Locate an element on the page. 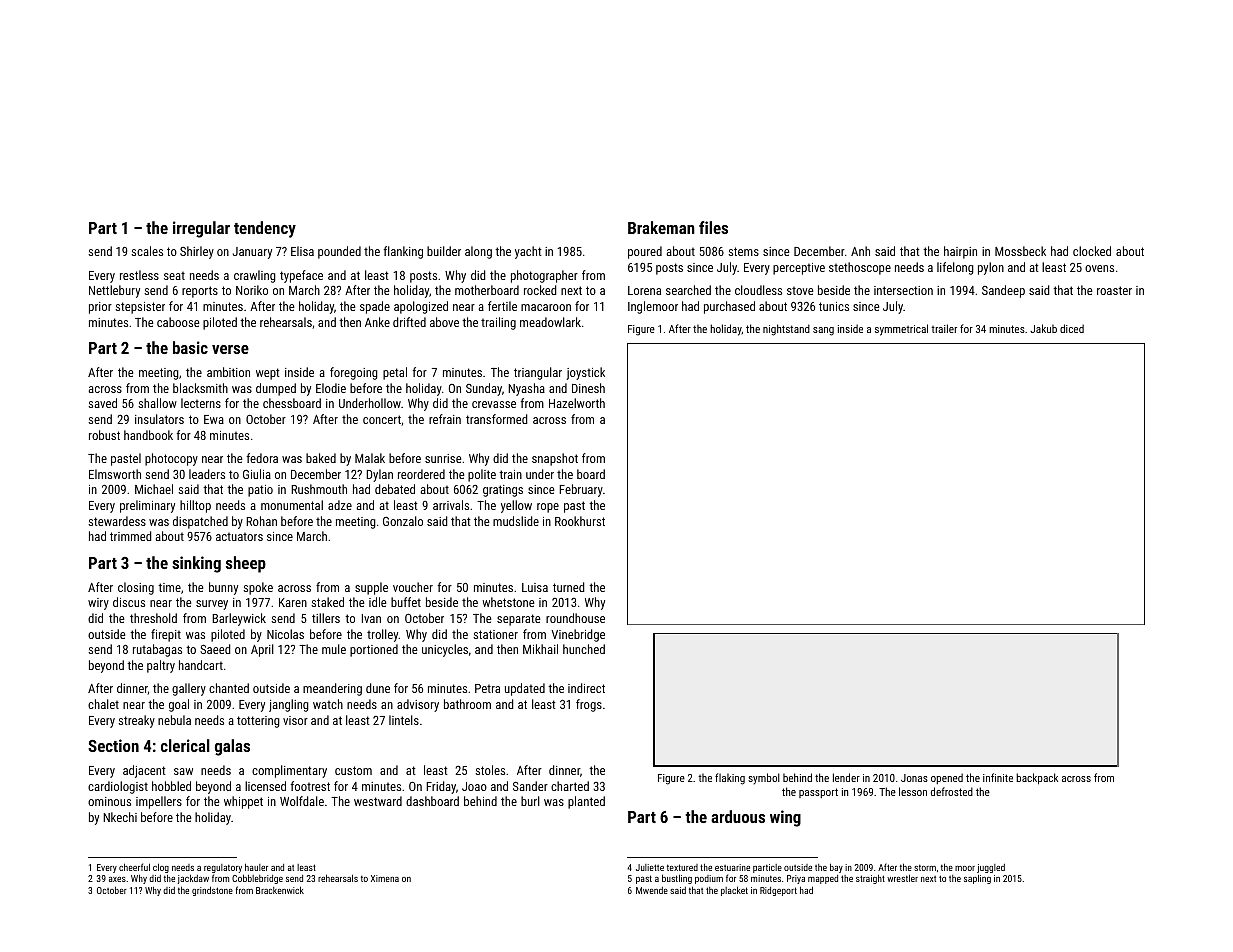 Image resolution: width=1233 pixels, height=952 pixels. irregular is located at coordinates (201, 229).
